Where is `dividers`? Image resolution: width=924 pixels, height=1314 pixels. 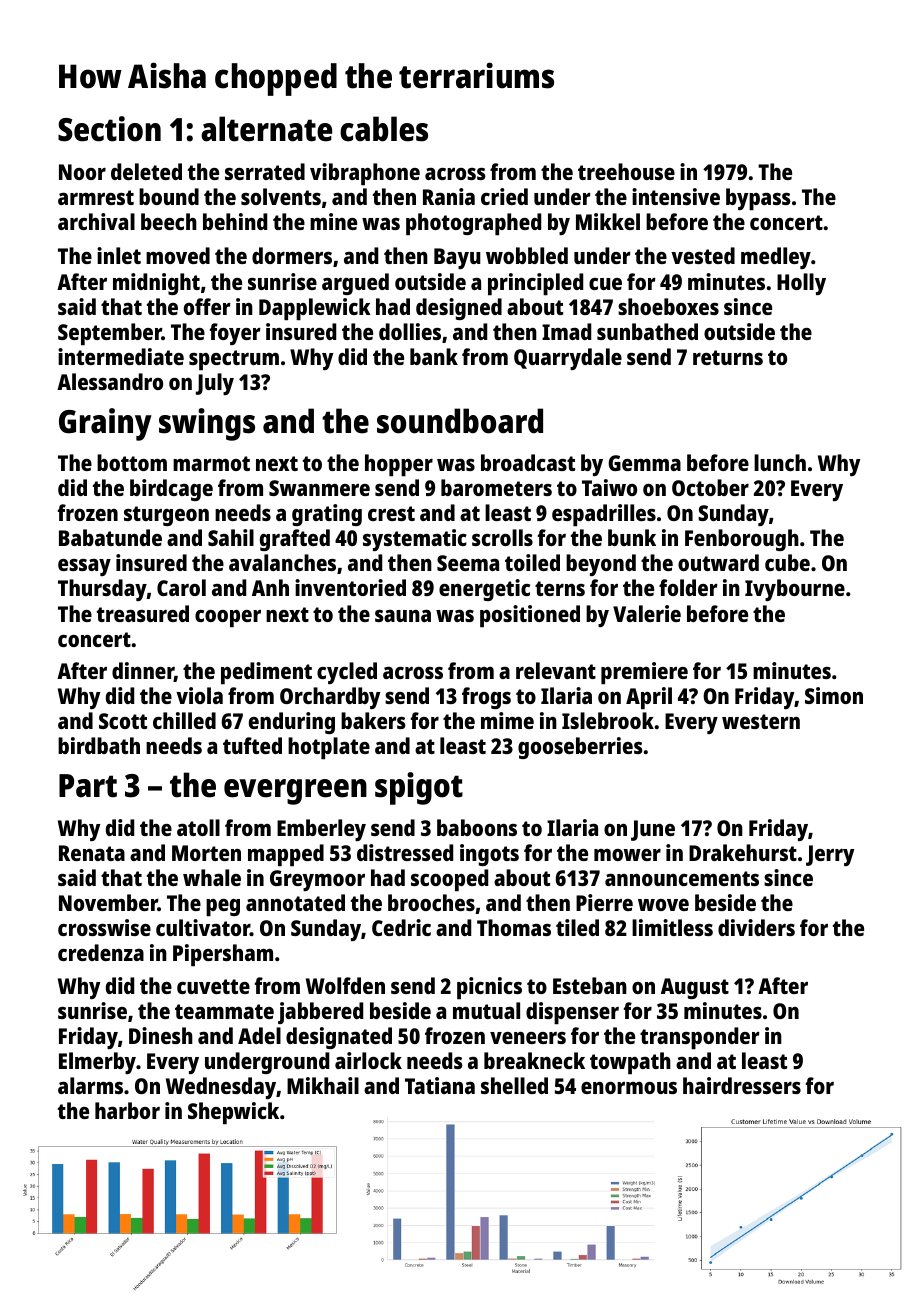 dividers is located at coordinates (756, 927).
